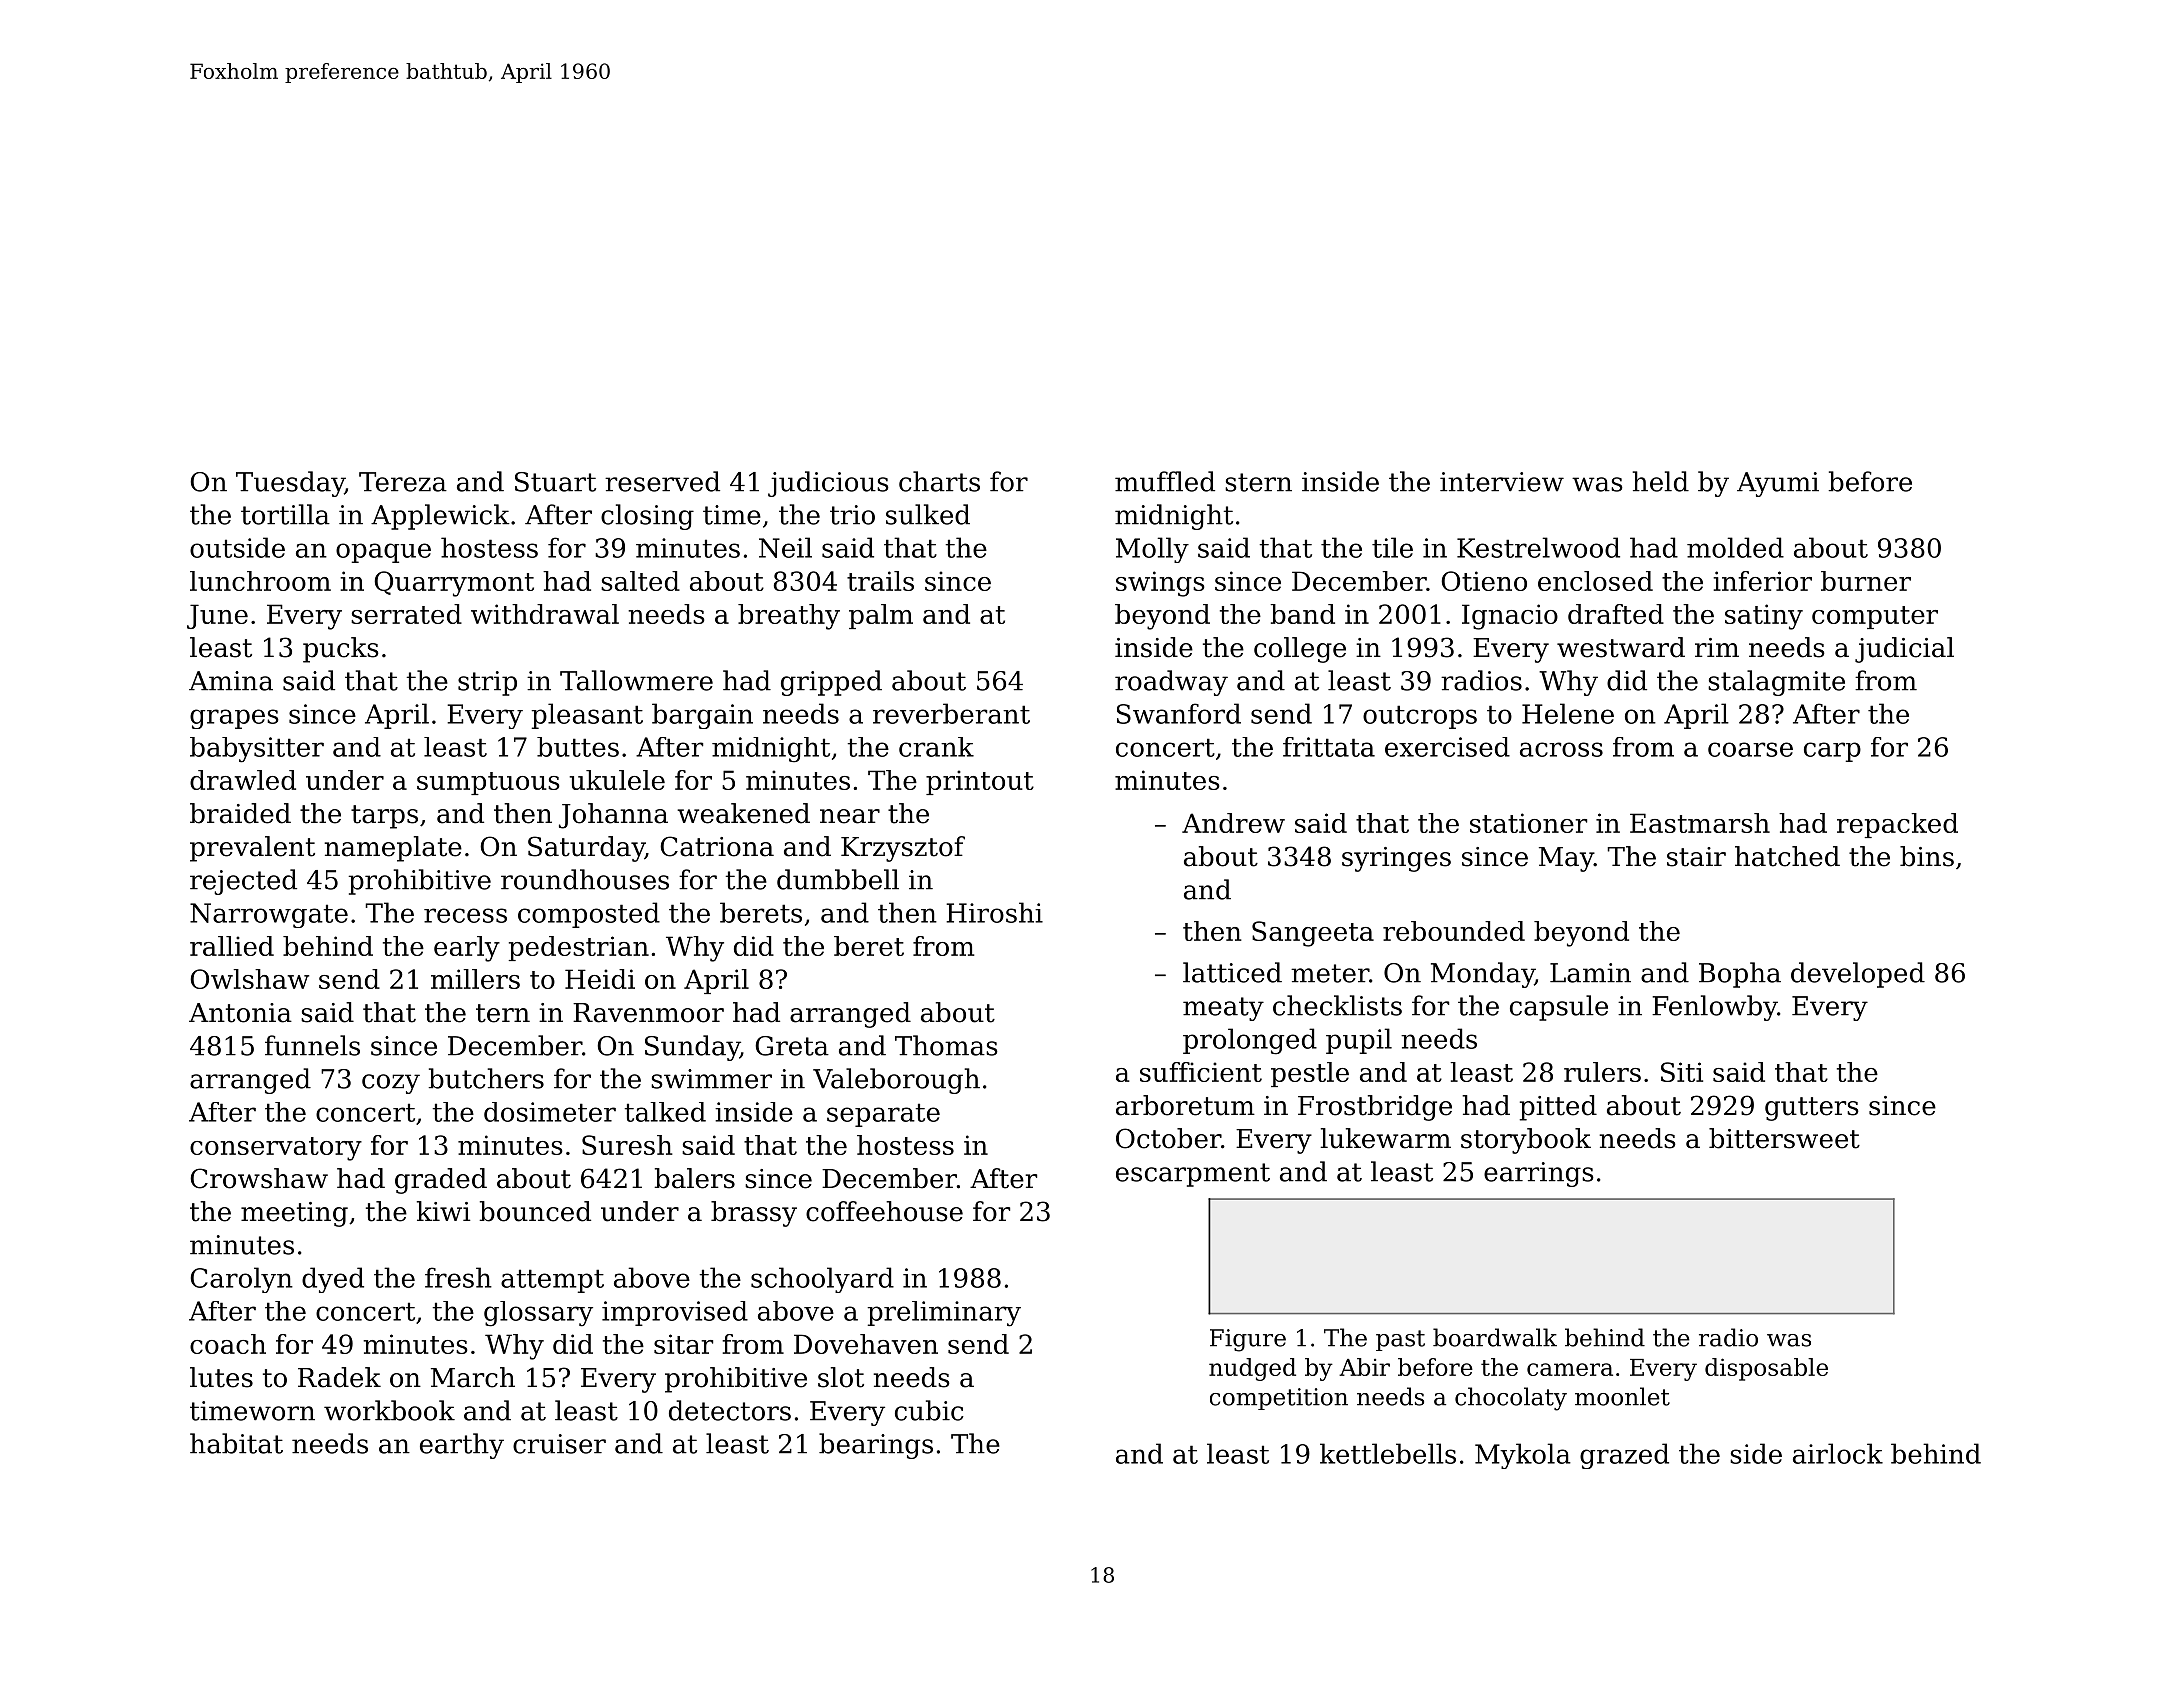 The width and height of the document is (2178, 1683). I want to click on rulers, so click(1602, 1072).
